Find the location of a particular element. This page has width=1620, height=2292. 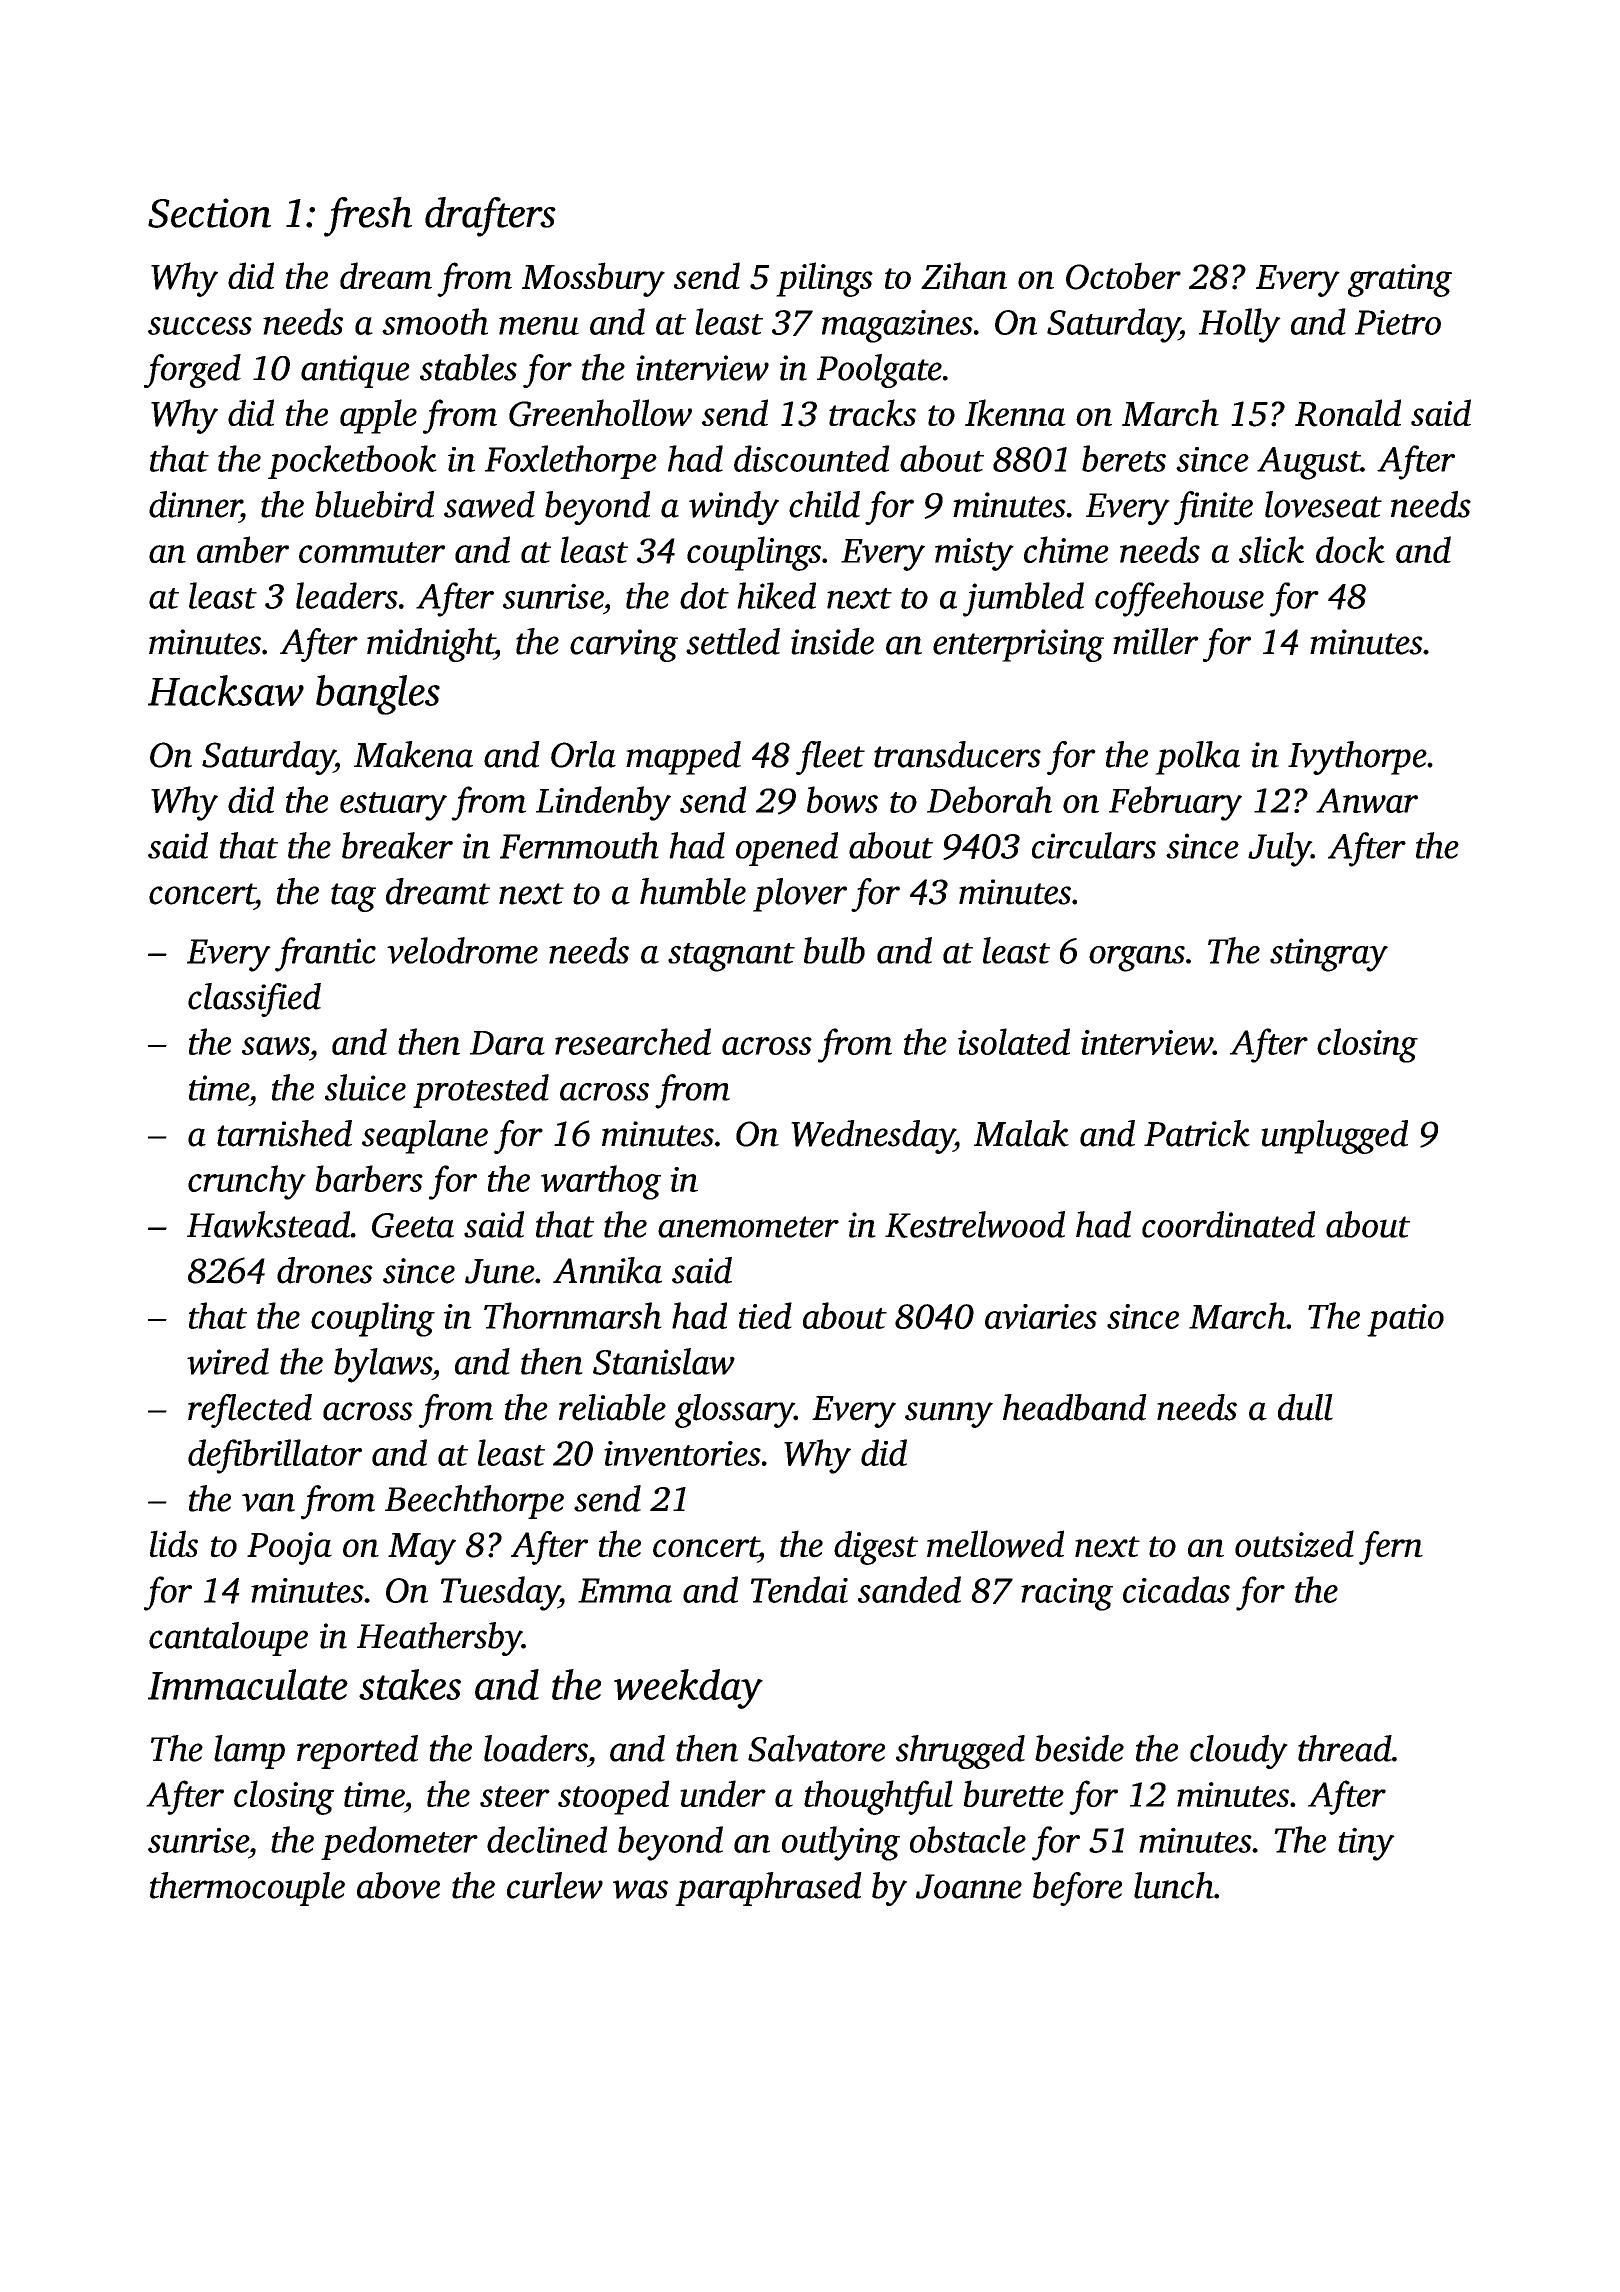

Geeta is located at coordinates (413, 1225).
